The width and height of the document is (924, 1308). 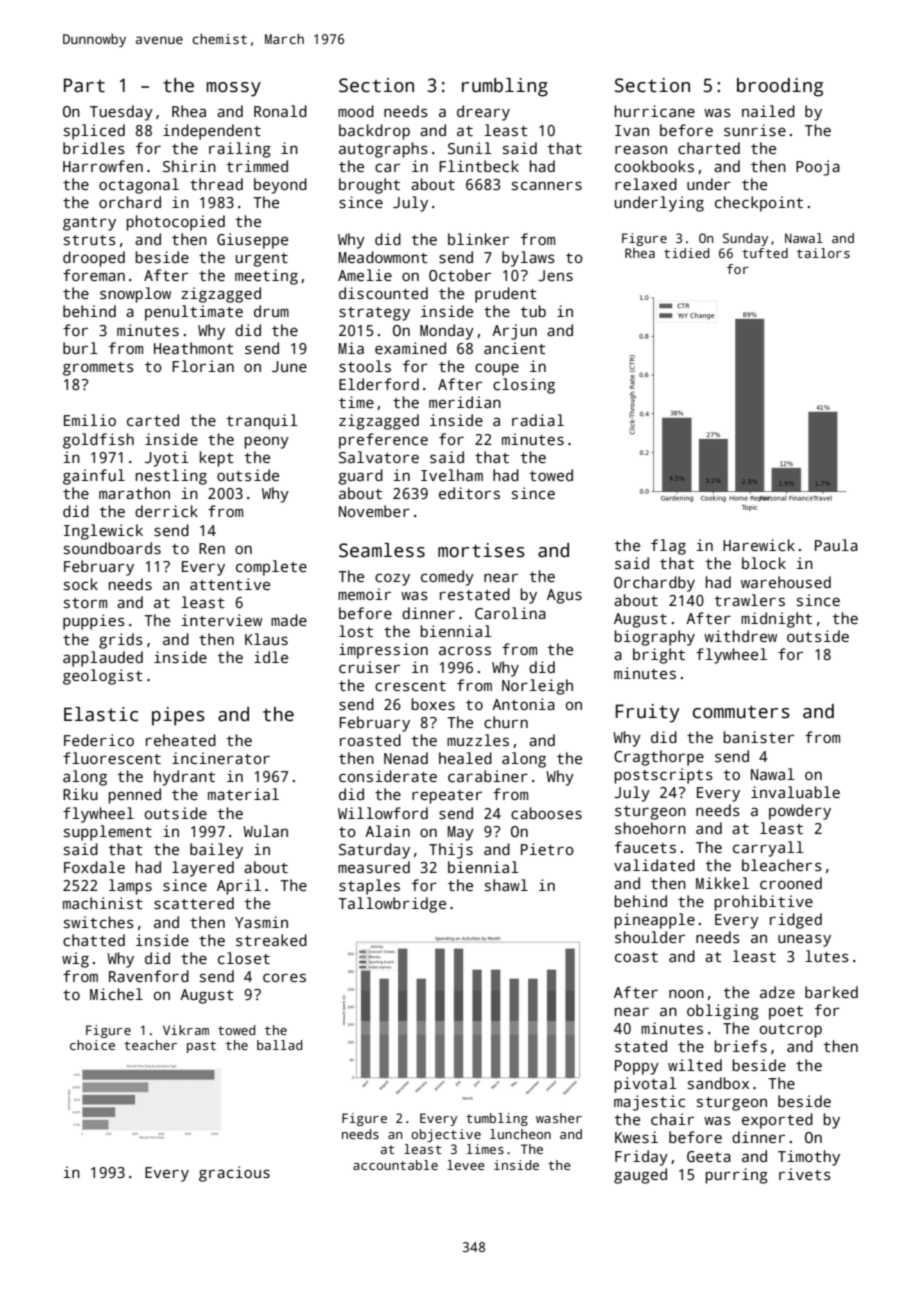 What do you see at coordinates (780, 87) in the document?
I see `brooding` at bounding box center [780, 87].
